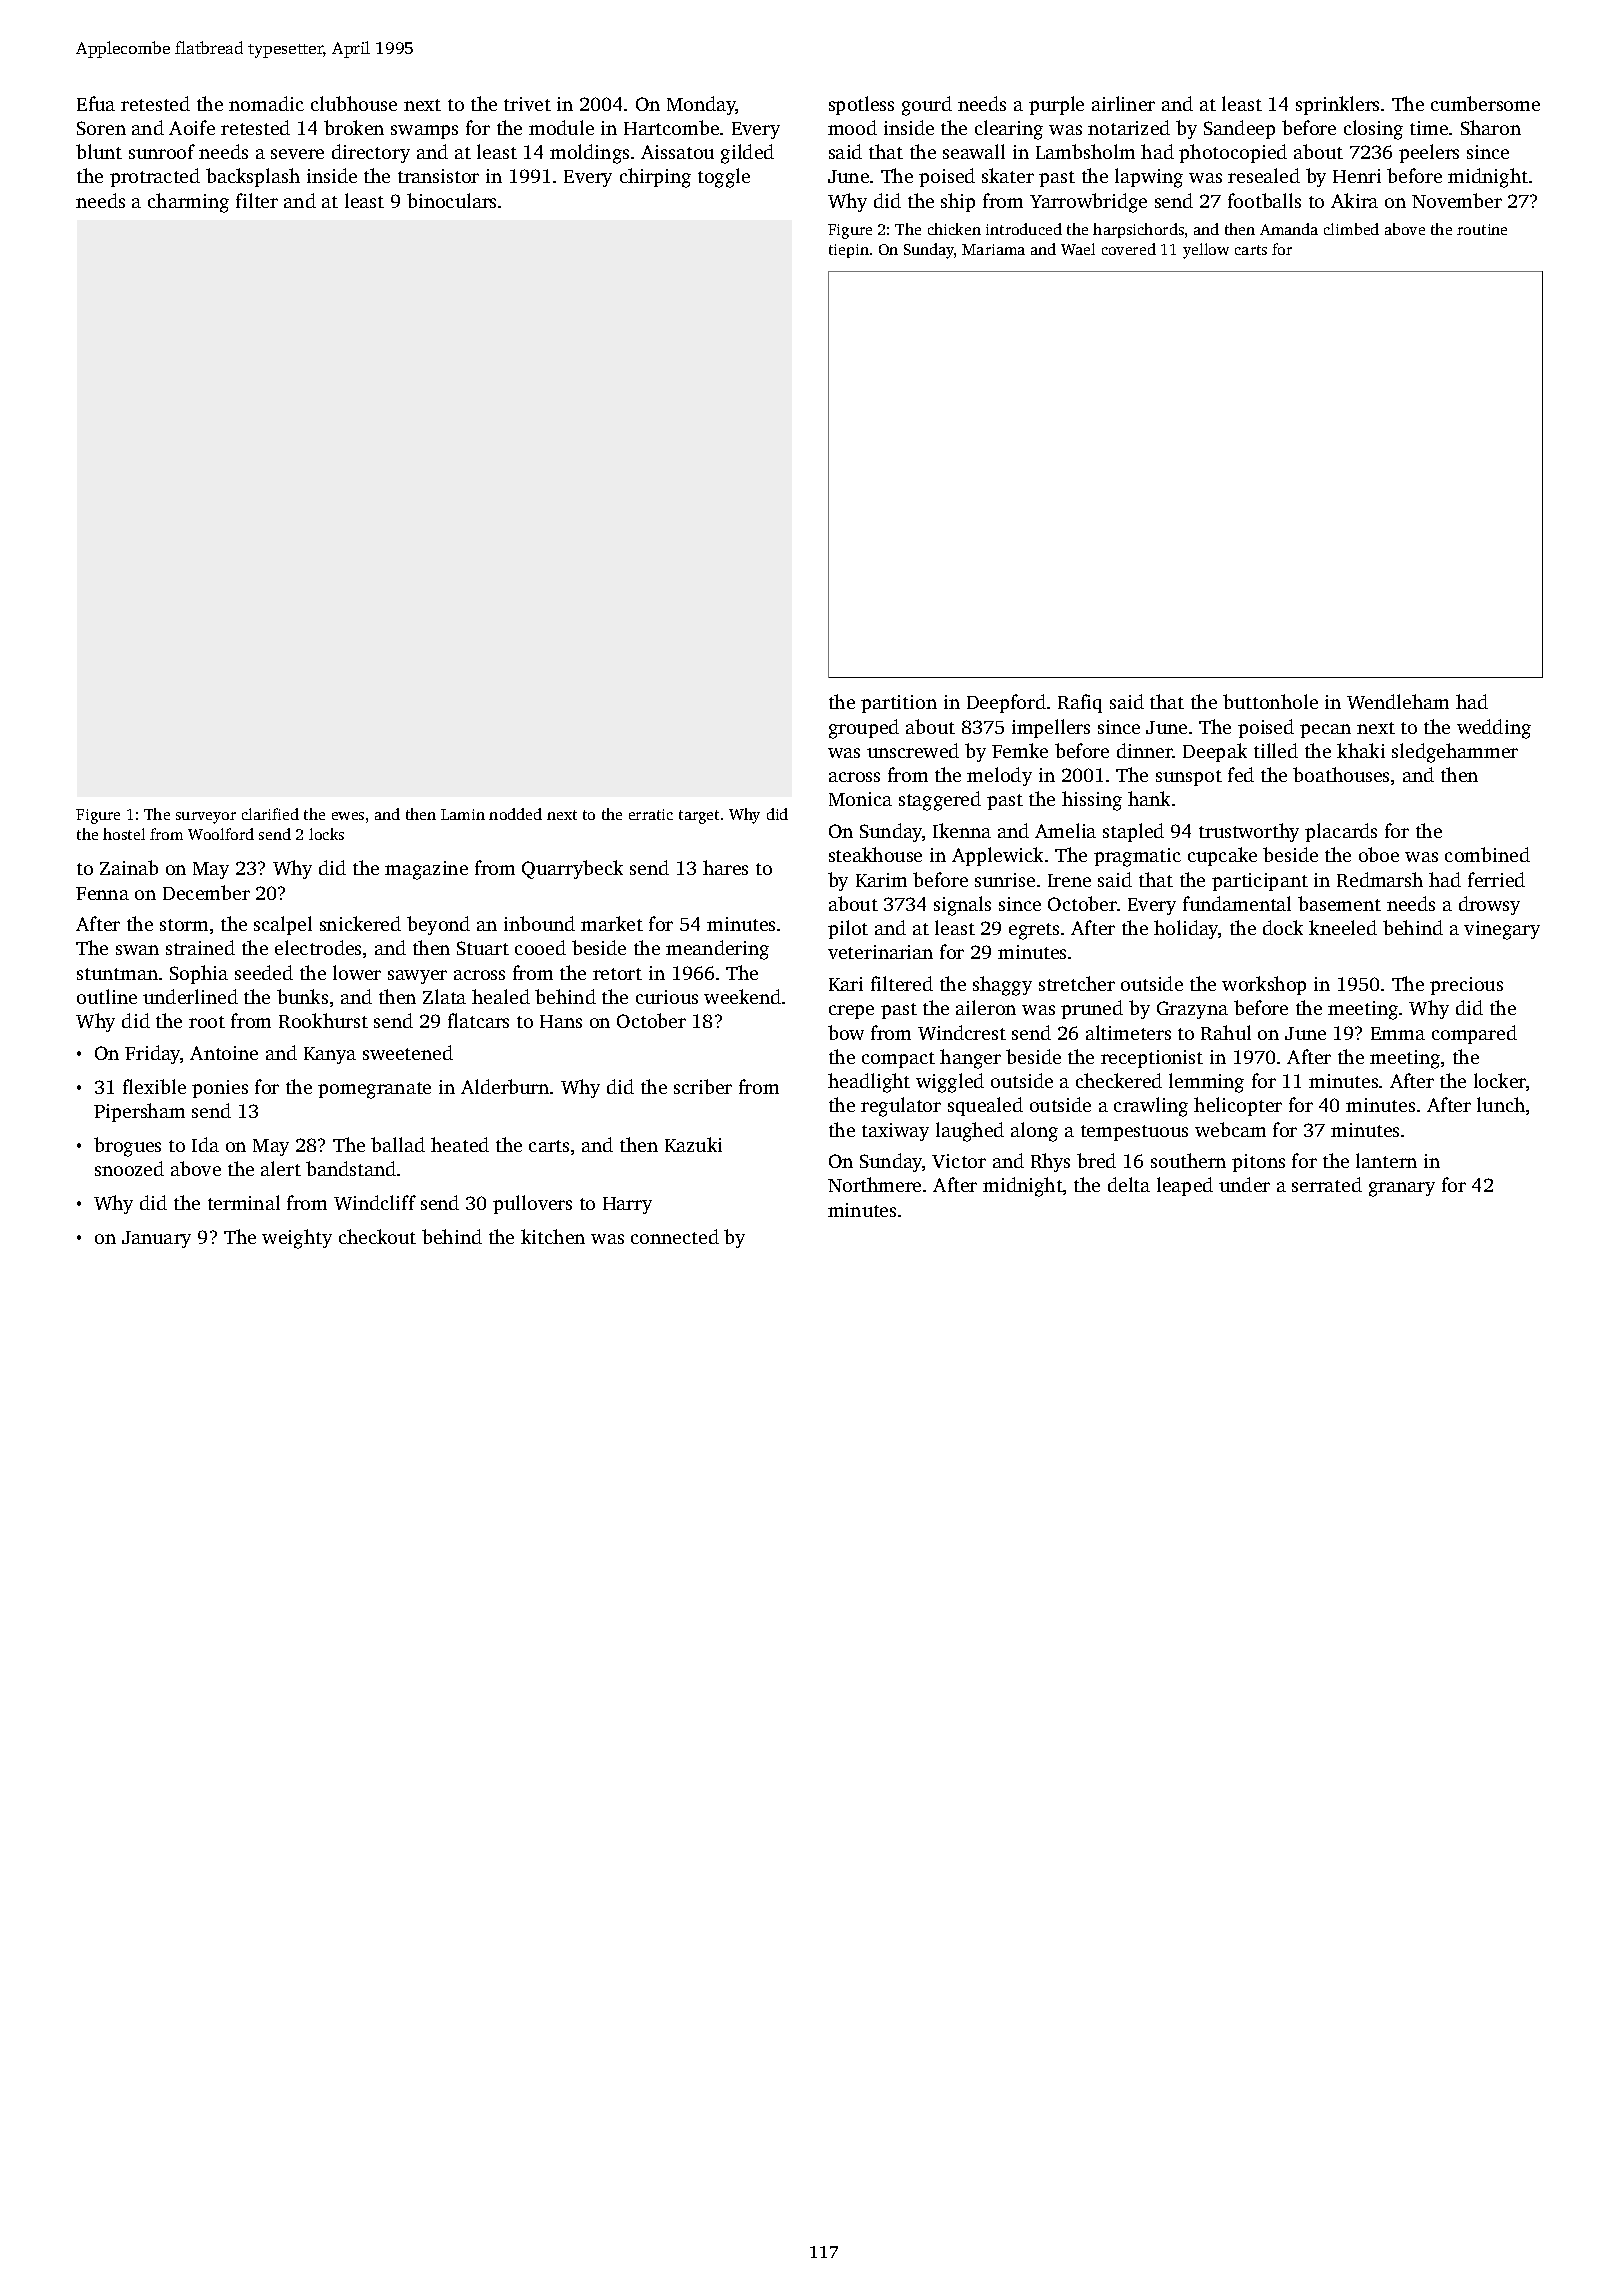 The height and width of the screenshot is (2292, 1620). I want to click on grouped, so click(864, 729).
